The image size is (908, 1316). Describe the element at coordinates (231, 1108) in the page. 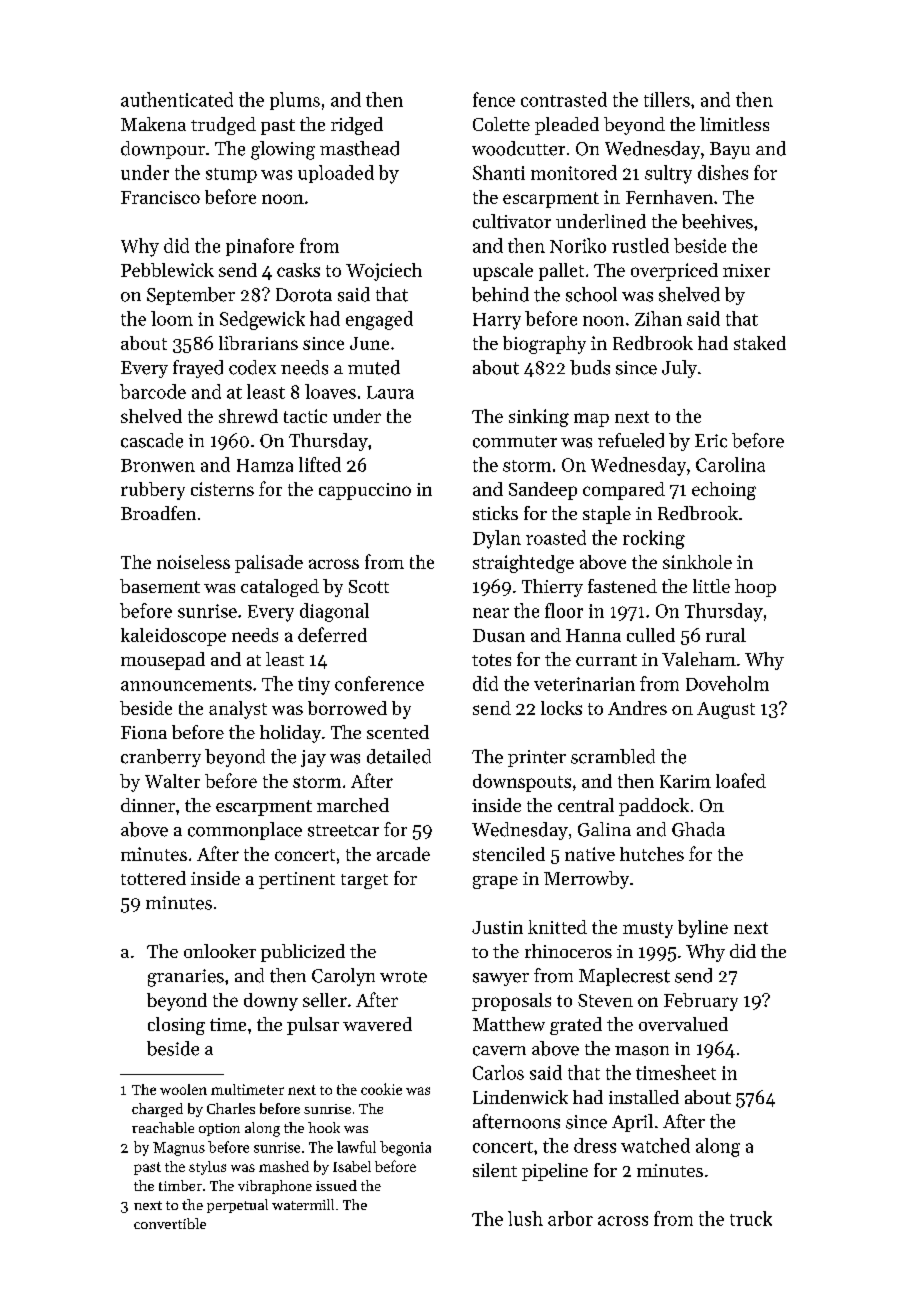

I see `Charles` at that location.
